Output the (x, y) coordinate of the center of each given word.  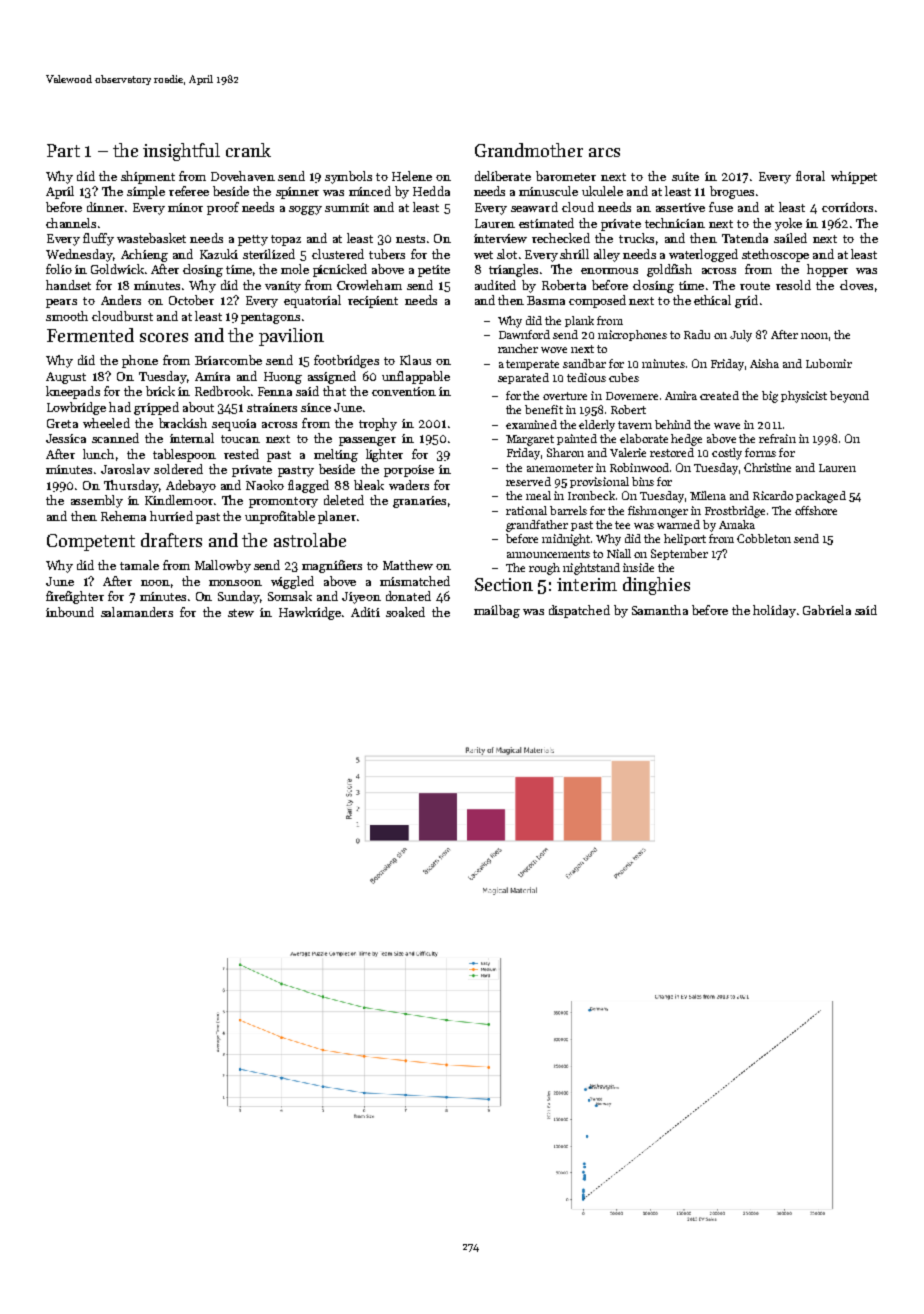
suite (685, 176)
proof (223, 208)
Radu (697, 334)
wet (483, 255)
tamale (139, 565)
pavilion (291, 337)
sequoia (234, 425)
